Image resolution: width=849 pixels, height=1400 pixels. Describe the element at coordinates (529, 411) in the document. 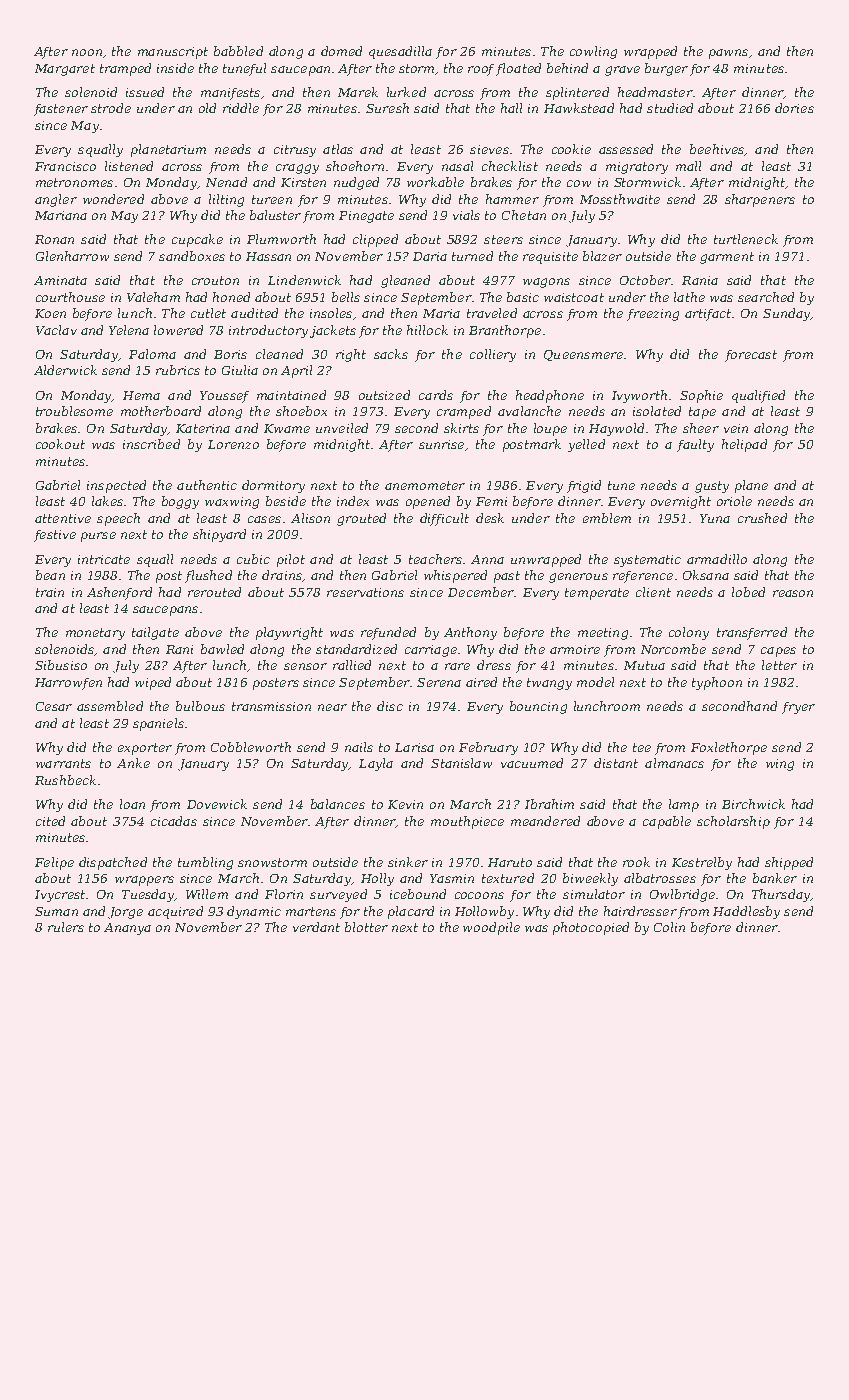

I see `avalanche` at that location.
